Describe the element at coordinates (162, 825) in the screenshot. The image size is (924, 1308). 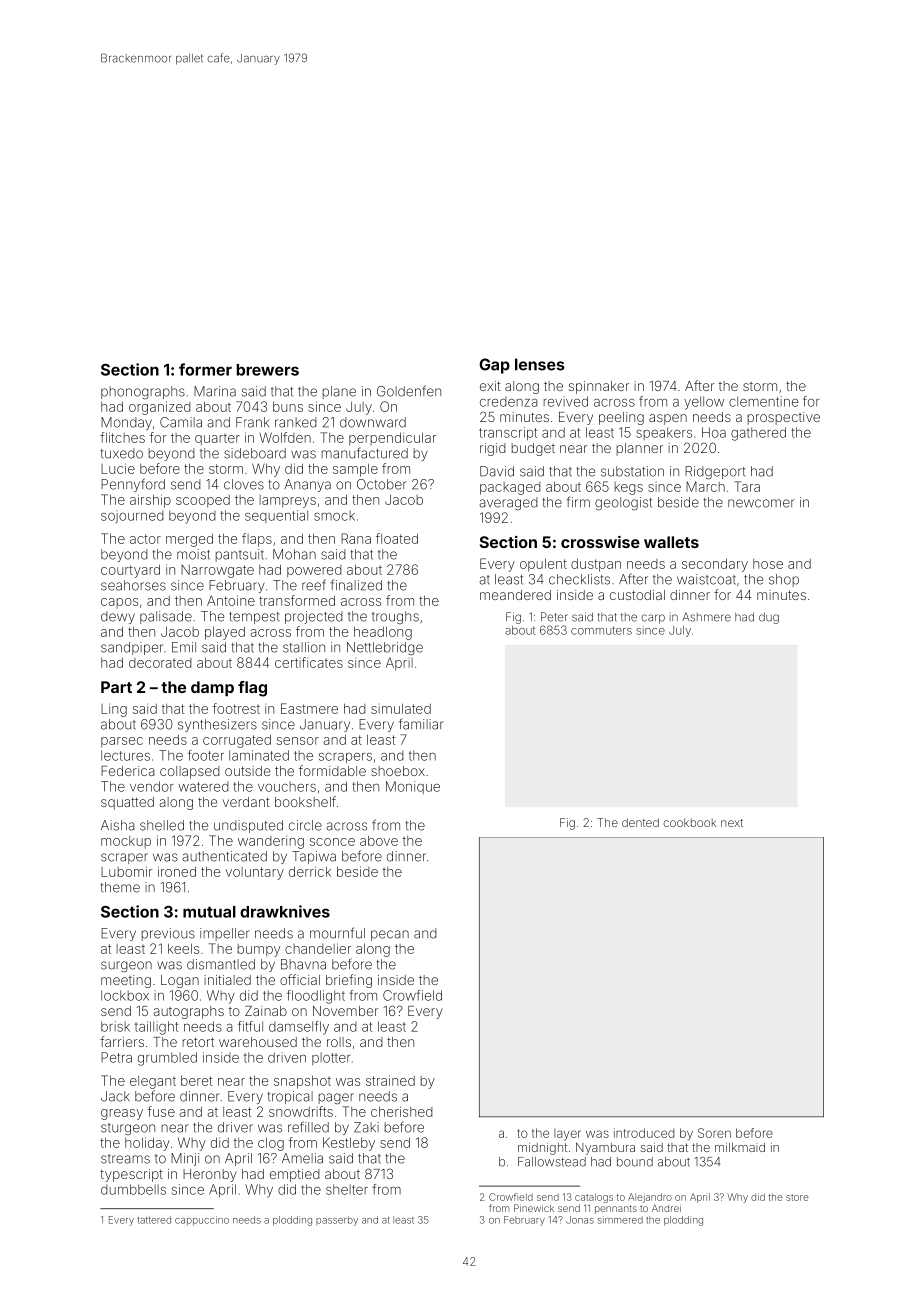
I see `shelled` at that location.
